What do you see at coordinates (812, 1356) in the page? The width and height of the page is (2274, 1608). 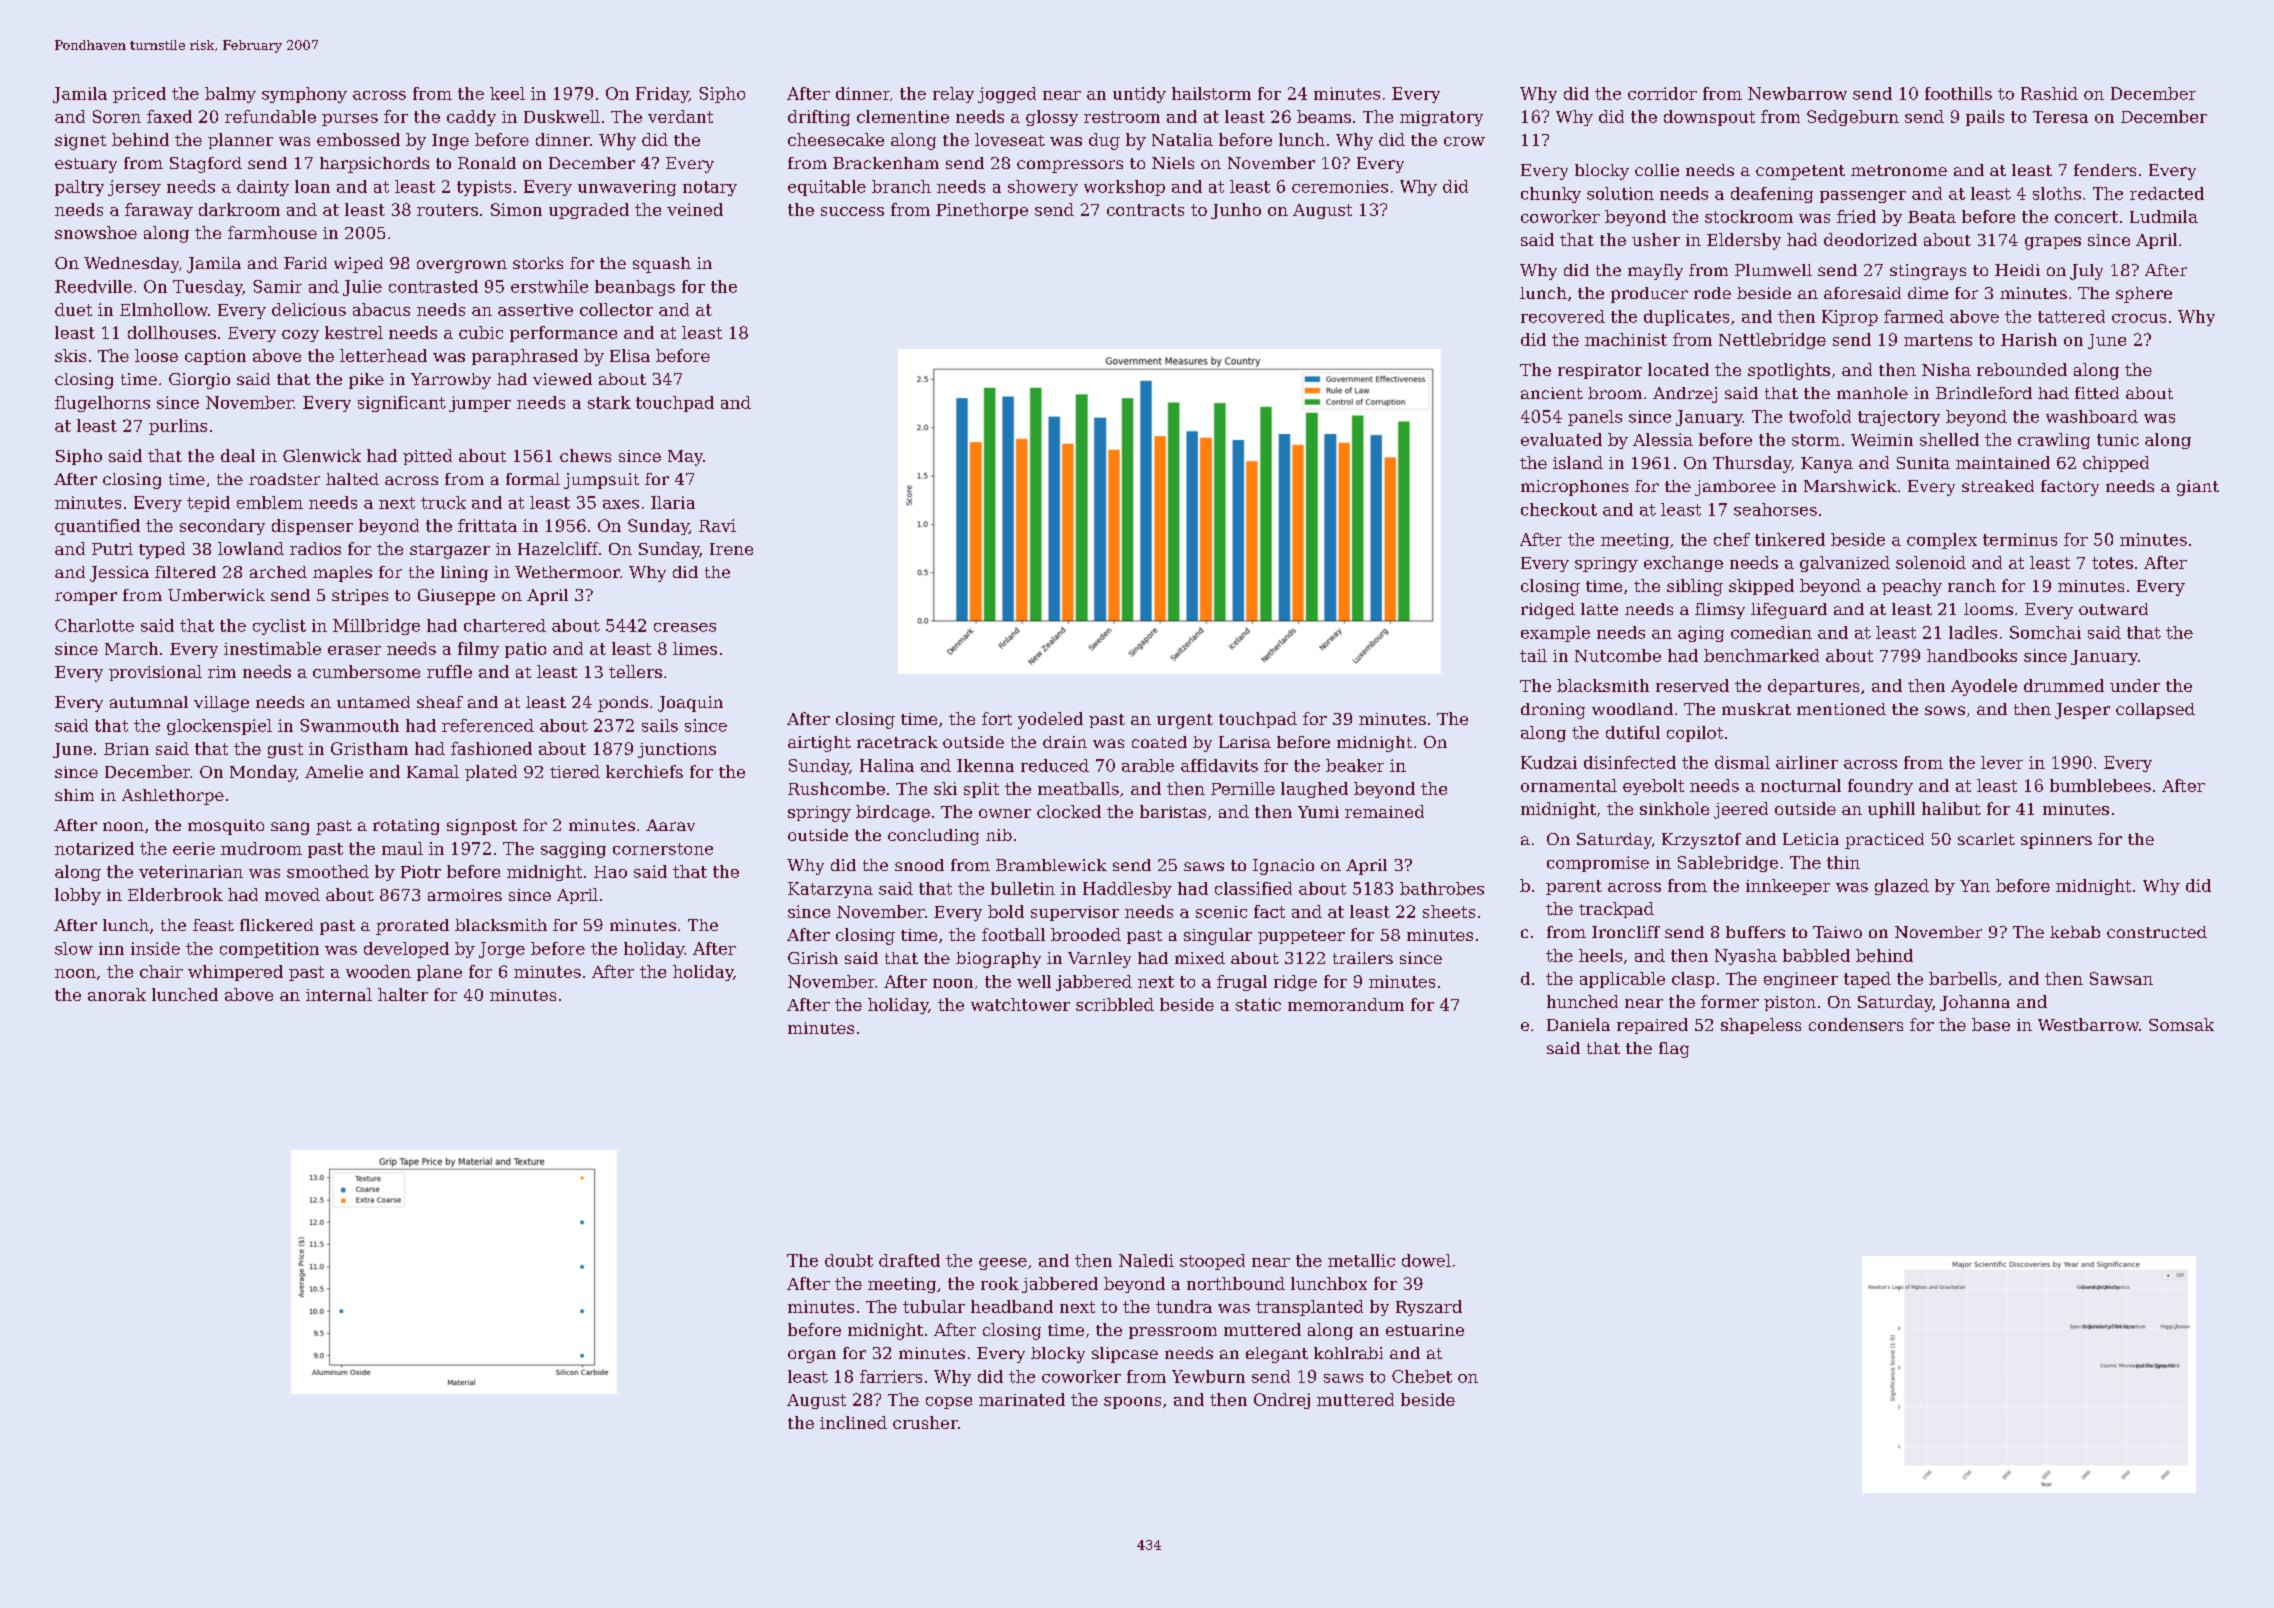 I see `organ` at bounding box center [812, 1356].
